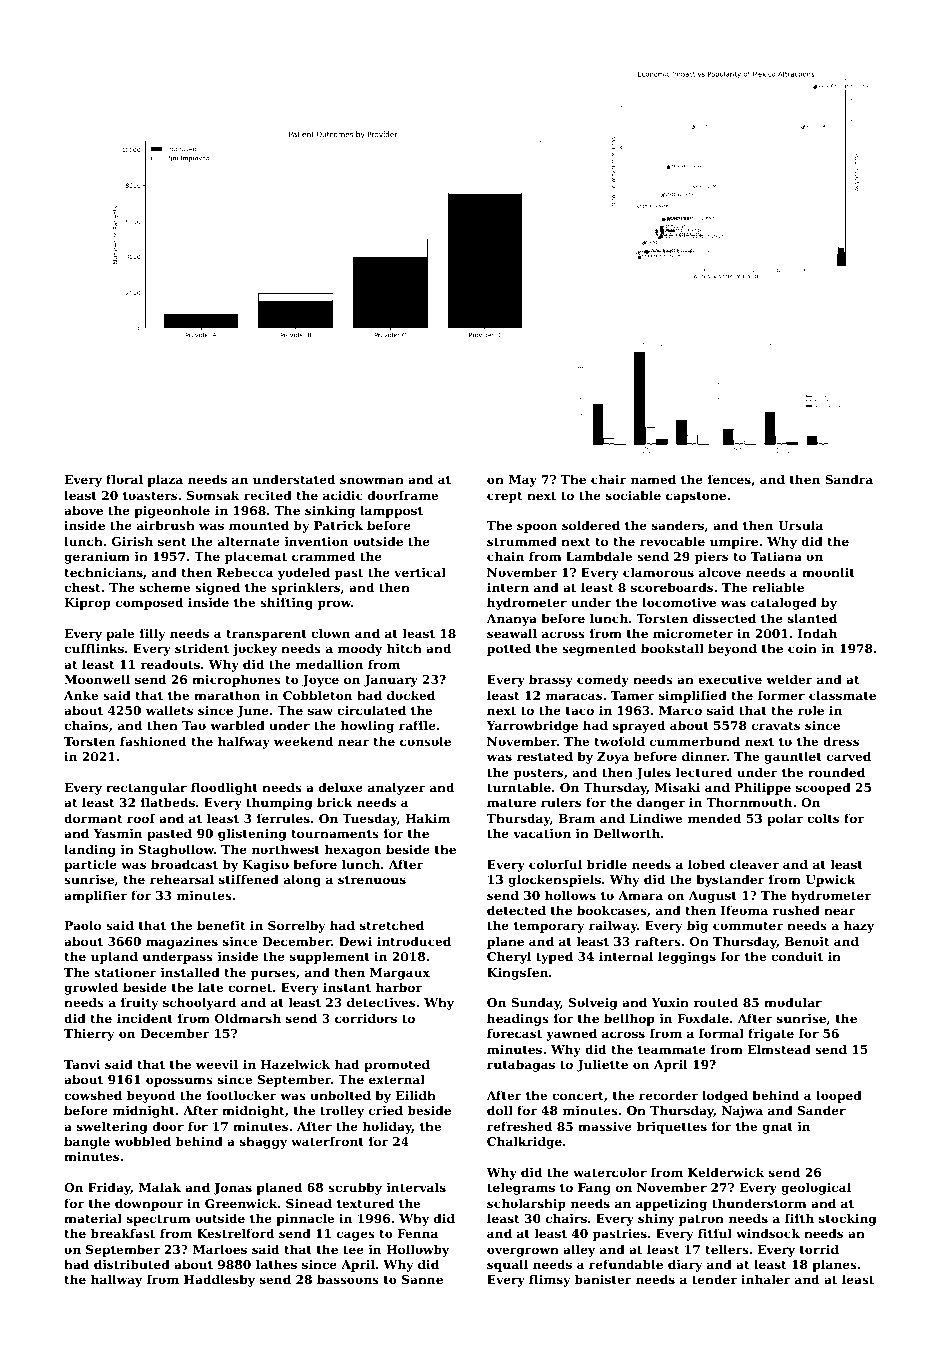  What do you see at coordinates (172, 511) in the screenshot?
I see `pigeonhole` at bounding box center [172, 511].
